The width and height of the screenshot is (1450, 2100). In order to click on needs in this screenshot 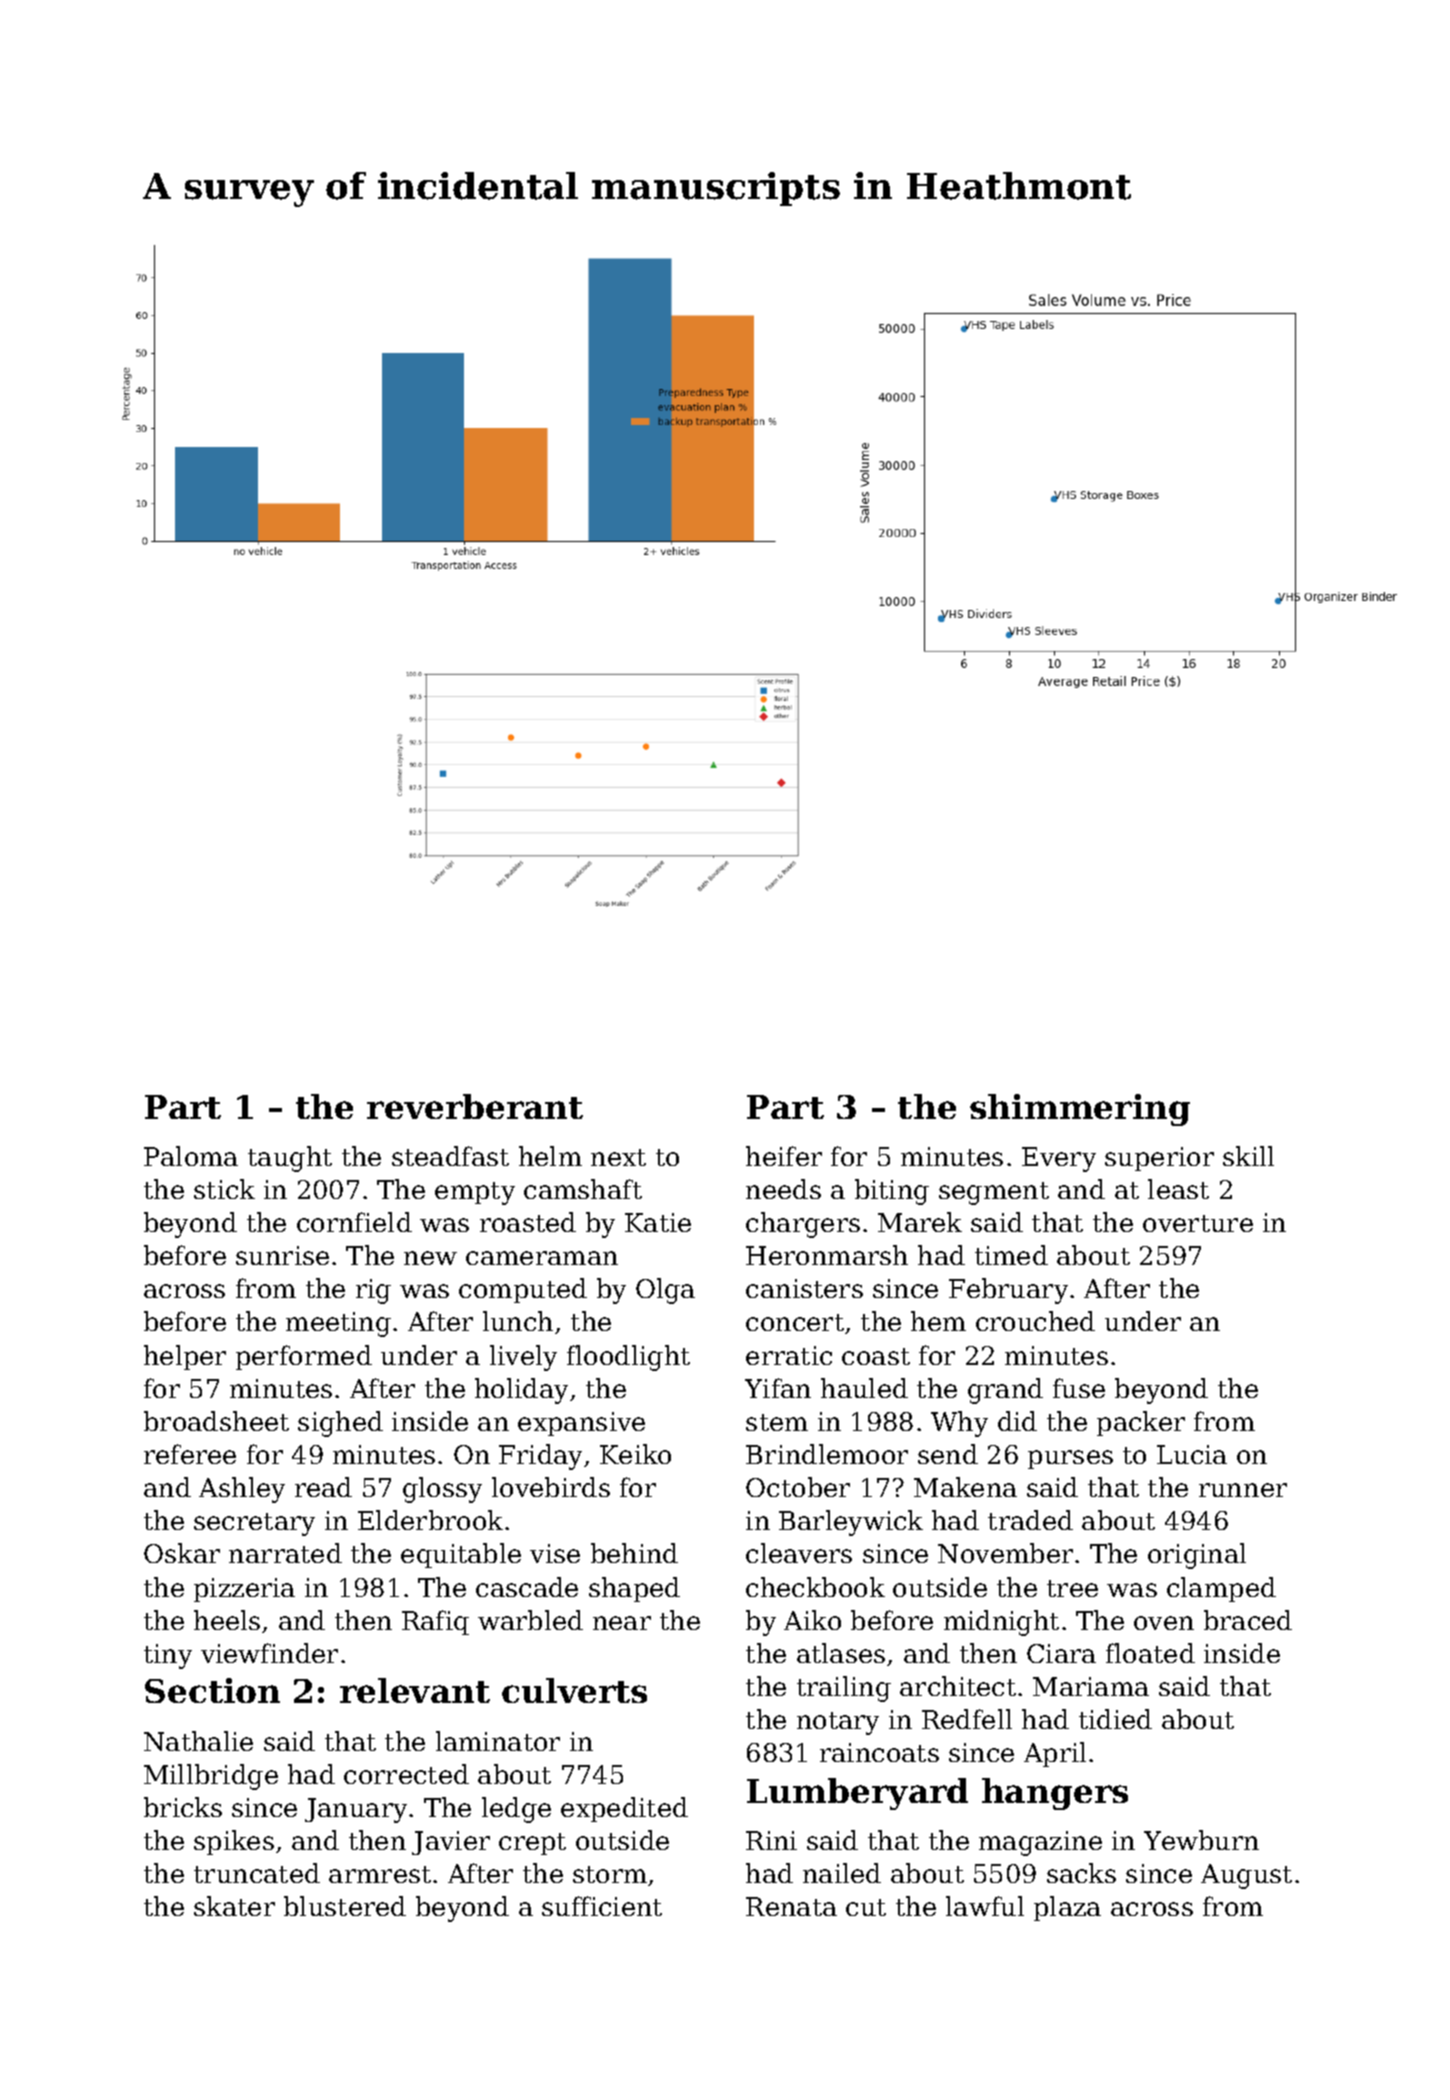, I will do `click(783, 1189)`.
